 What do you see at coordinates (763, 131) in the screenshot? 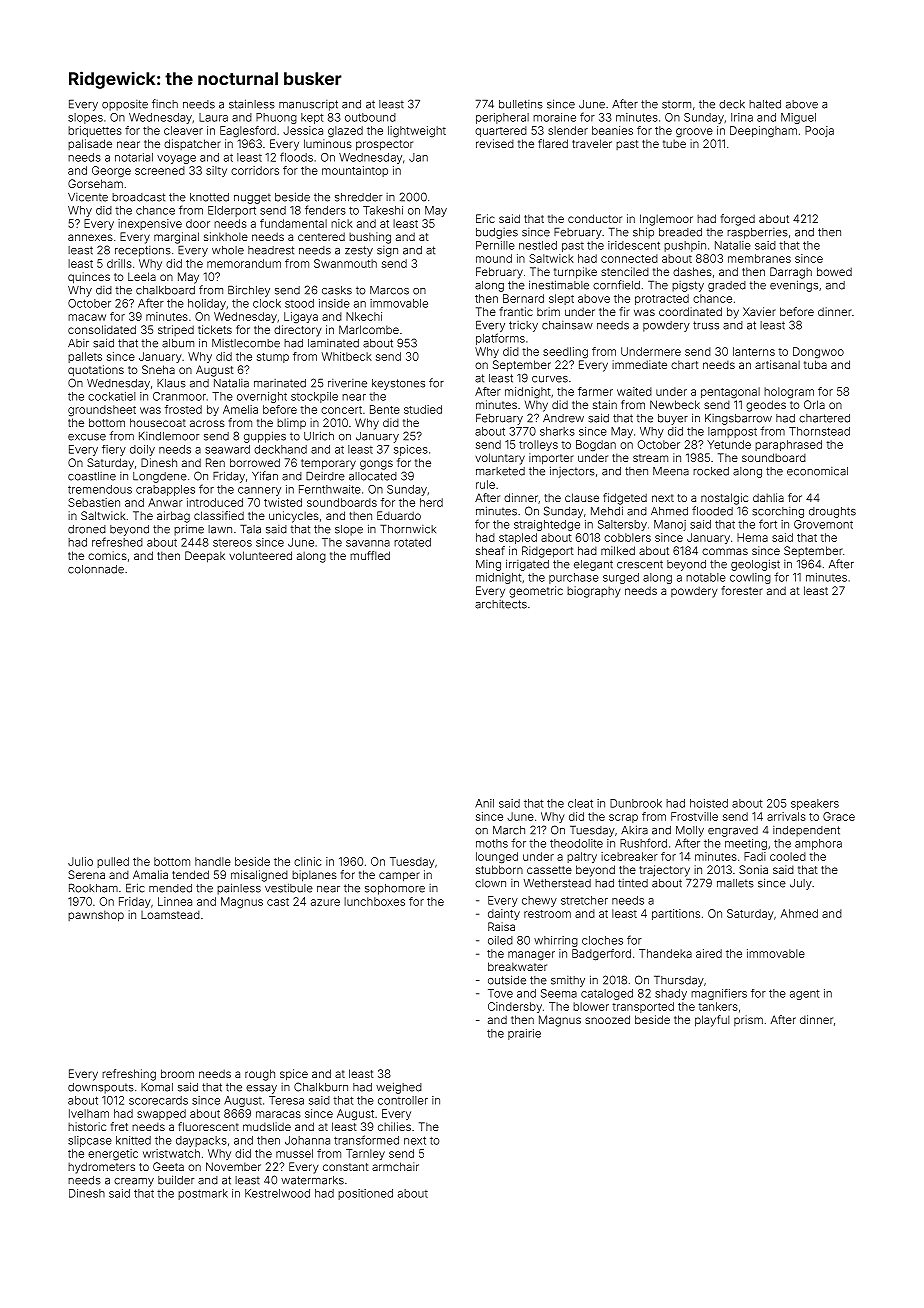
I see `Deepingham` at bounding box center [763, 131].
